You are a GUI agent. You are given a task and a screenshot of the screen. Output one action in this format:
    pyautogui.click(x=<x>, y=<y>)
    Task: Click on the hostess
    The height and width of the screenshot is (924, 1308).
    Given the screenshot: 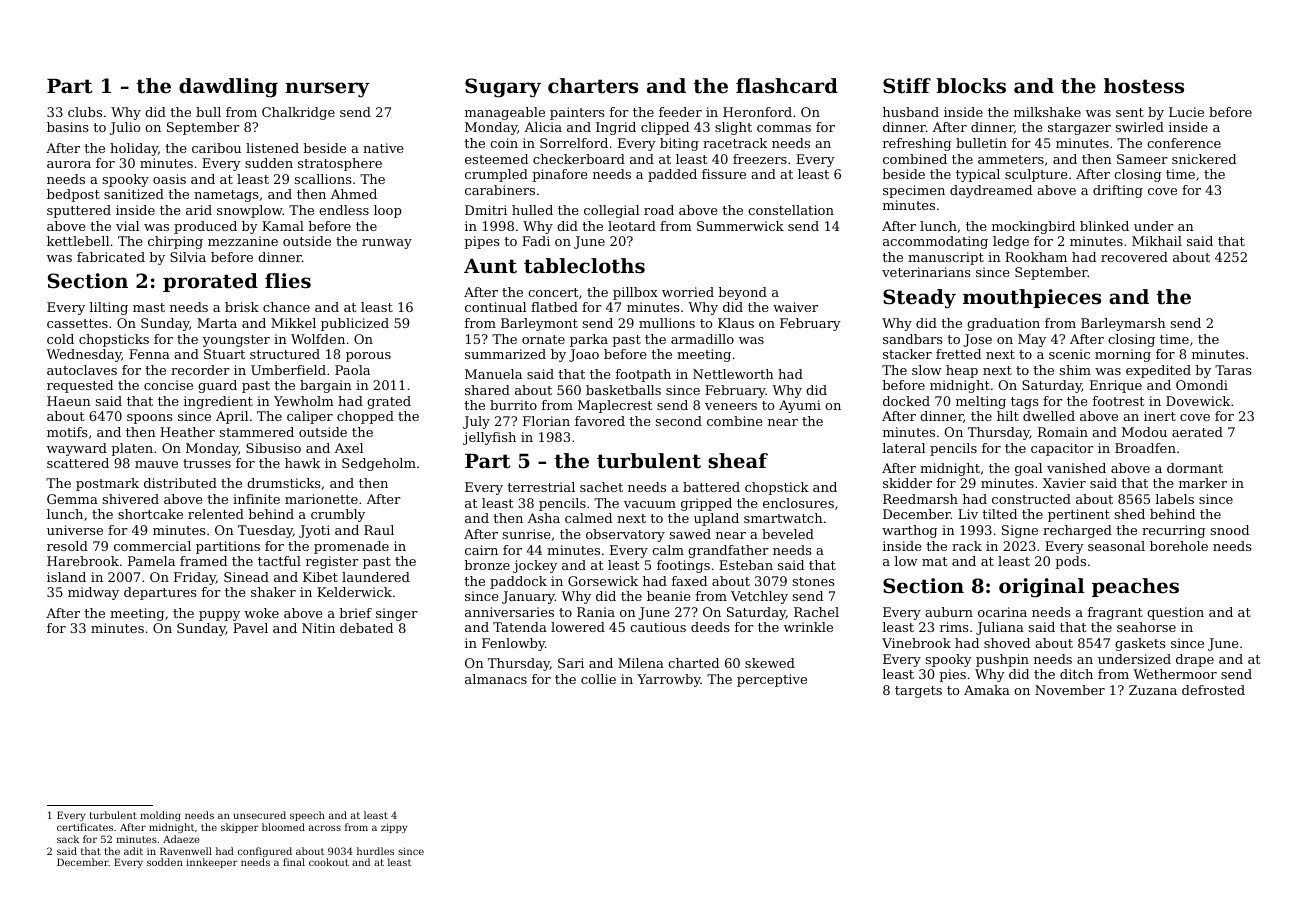 What is the action you would take?
    pyautogui.click(x=1144, y=86)
